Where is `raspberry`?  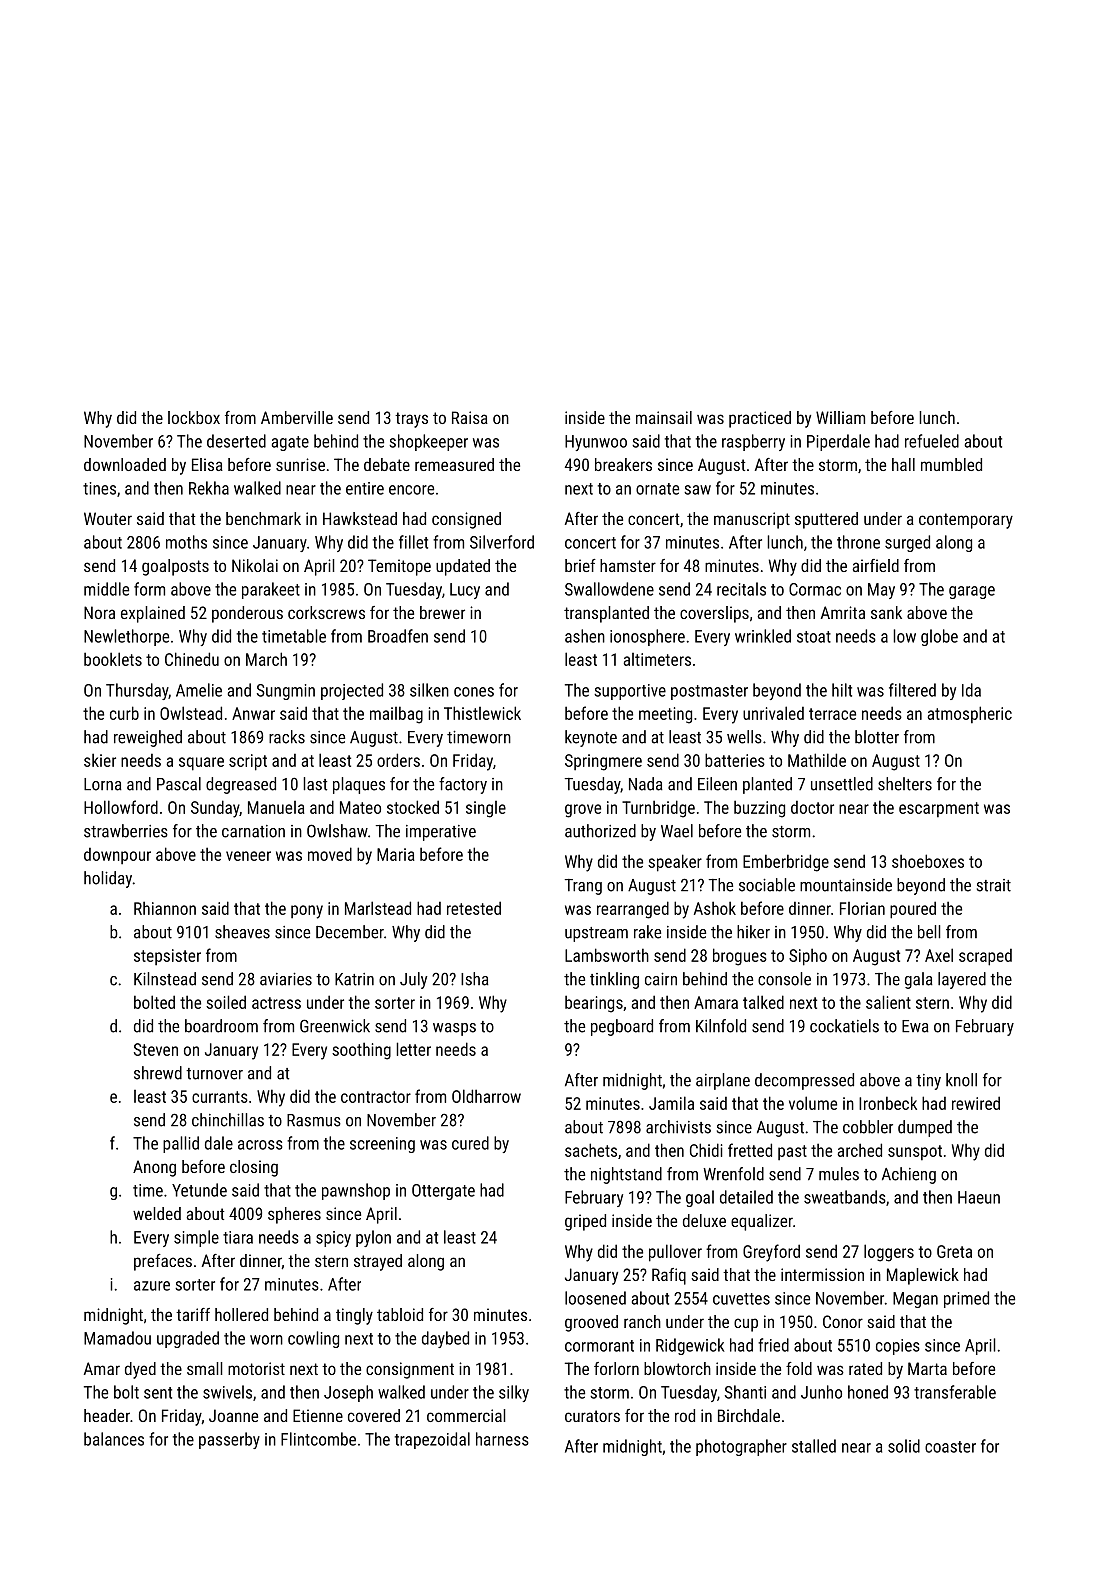 raspberry is located at coordinates (753, 442).
